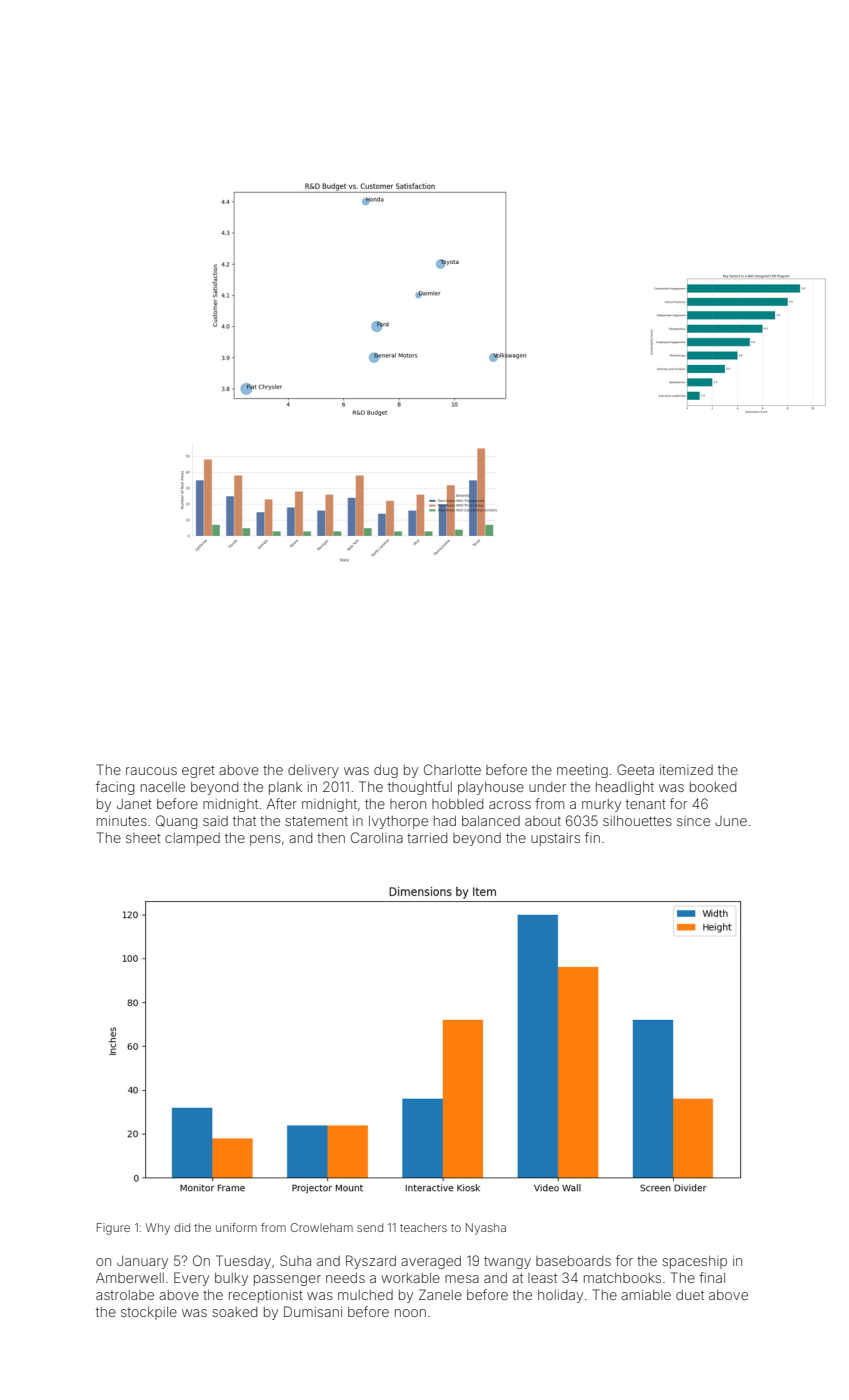  I want to click on sheet, so click(143, 838).
